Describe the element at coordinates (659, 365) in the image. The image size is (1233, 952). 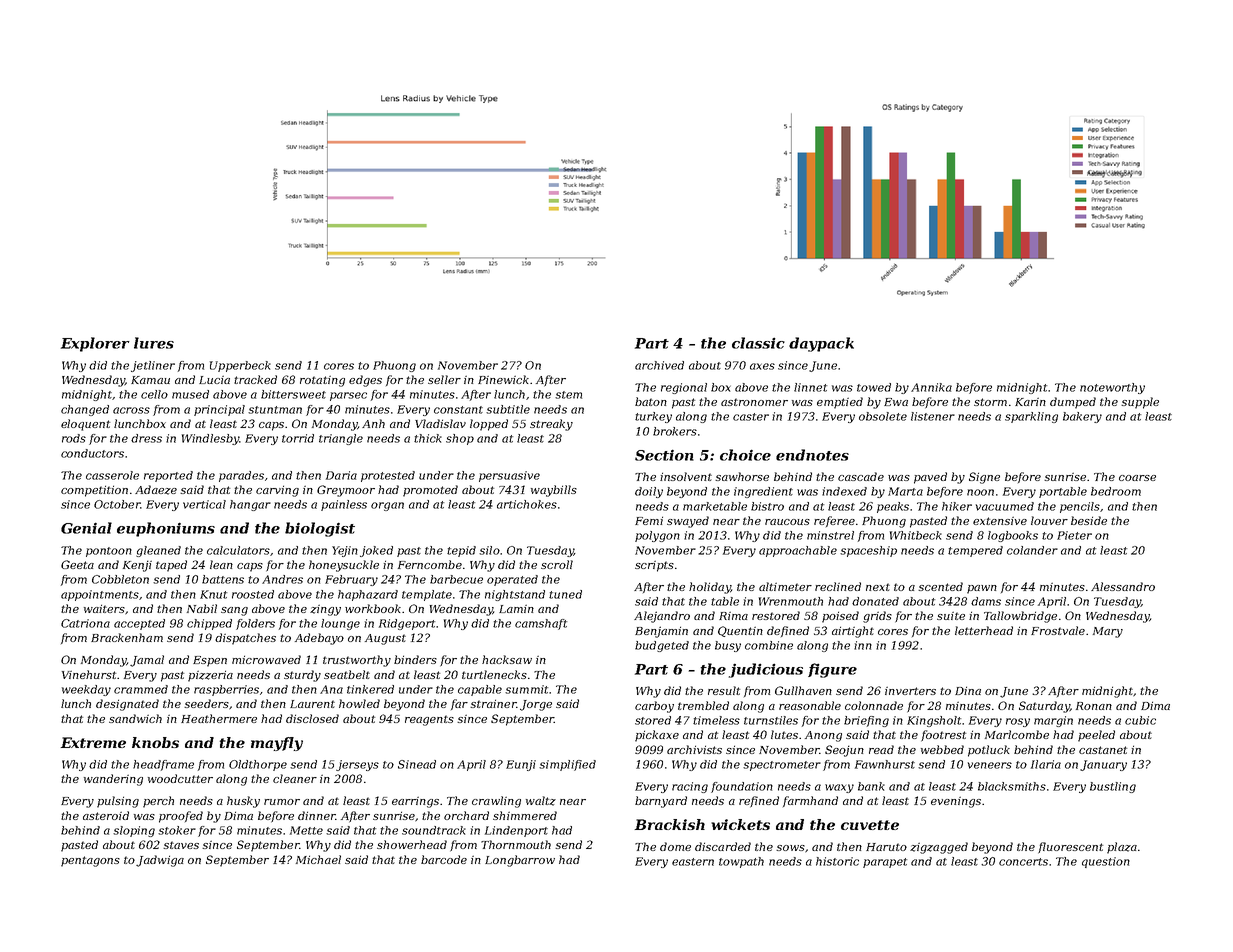
I see `archived` at that location.
